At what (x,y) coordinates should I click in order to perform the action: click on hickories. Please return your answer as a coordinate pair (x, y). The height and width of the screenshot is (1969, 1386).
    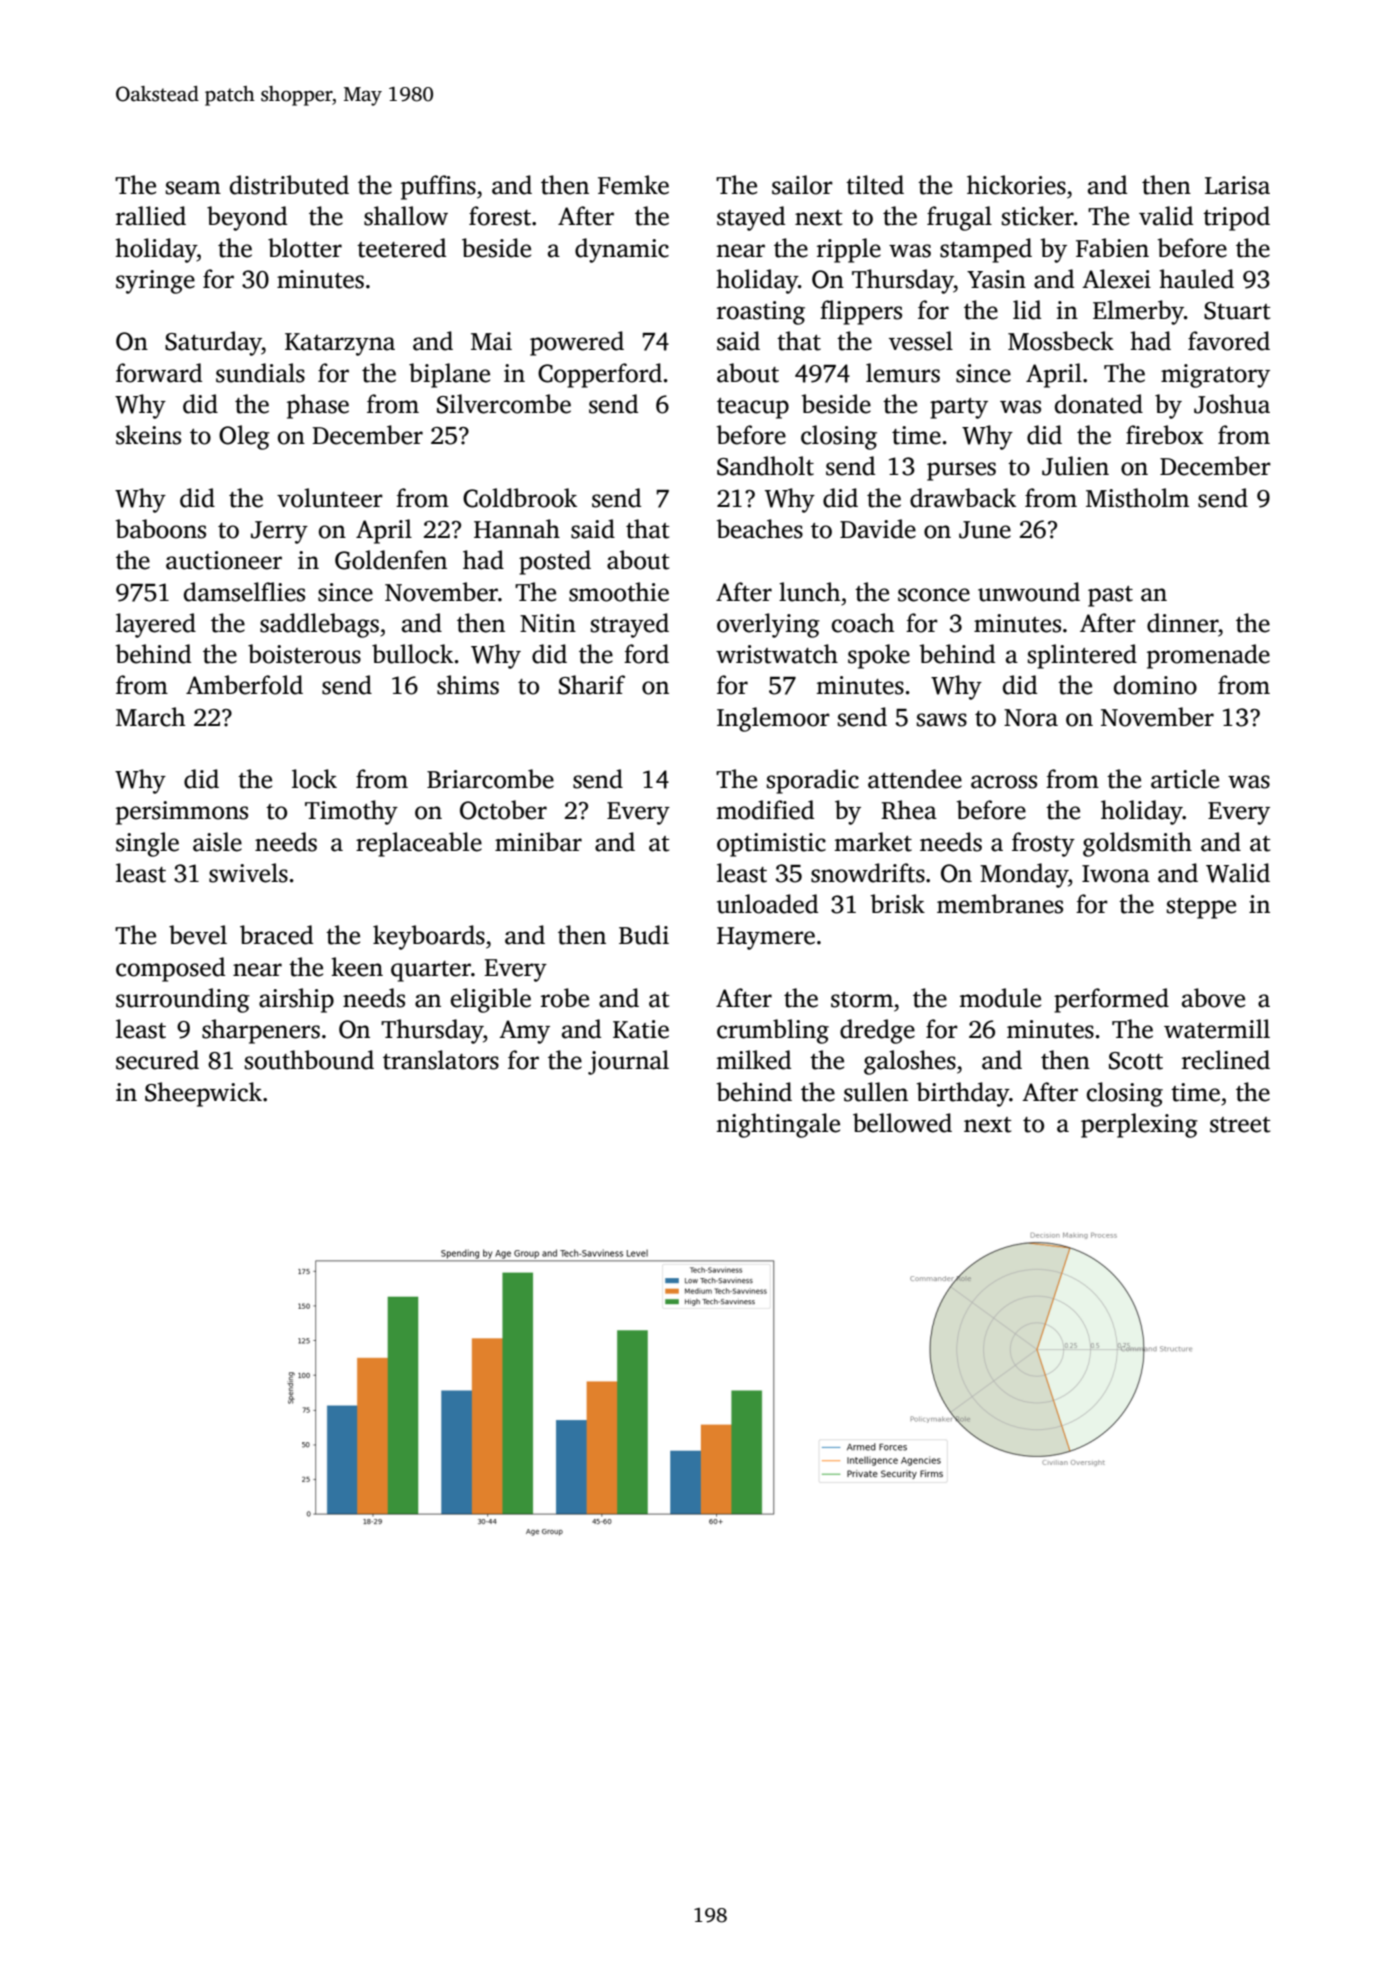
    Looking at the image, I should click on (1016, 185).
